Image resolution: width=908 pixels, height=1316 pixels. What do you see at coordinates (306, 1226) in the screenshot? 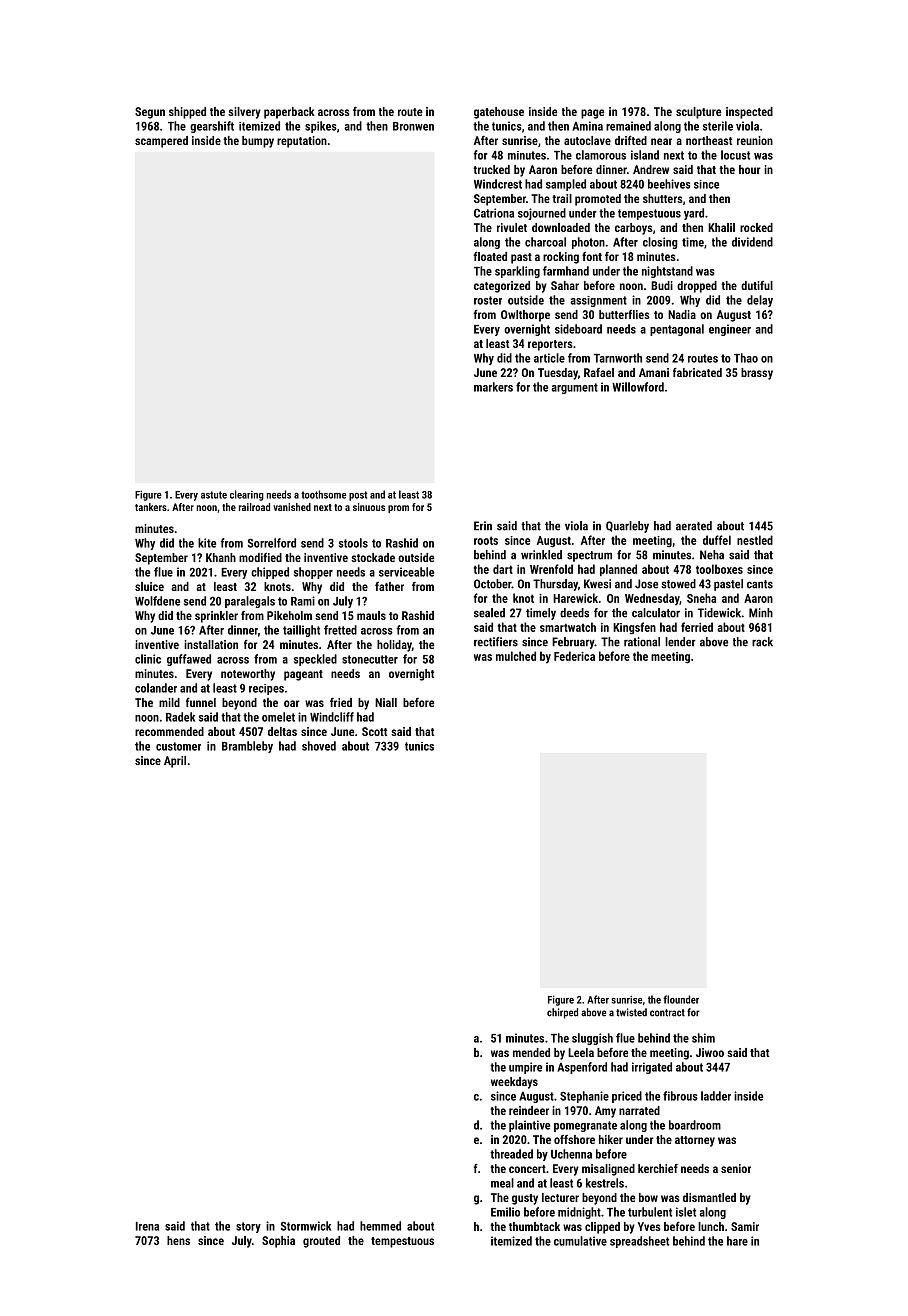
I see `Stormwick` at bounding box center [306, 1226].
